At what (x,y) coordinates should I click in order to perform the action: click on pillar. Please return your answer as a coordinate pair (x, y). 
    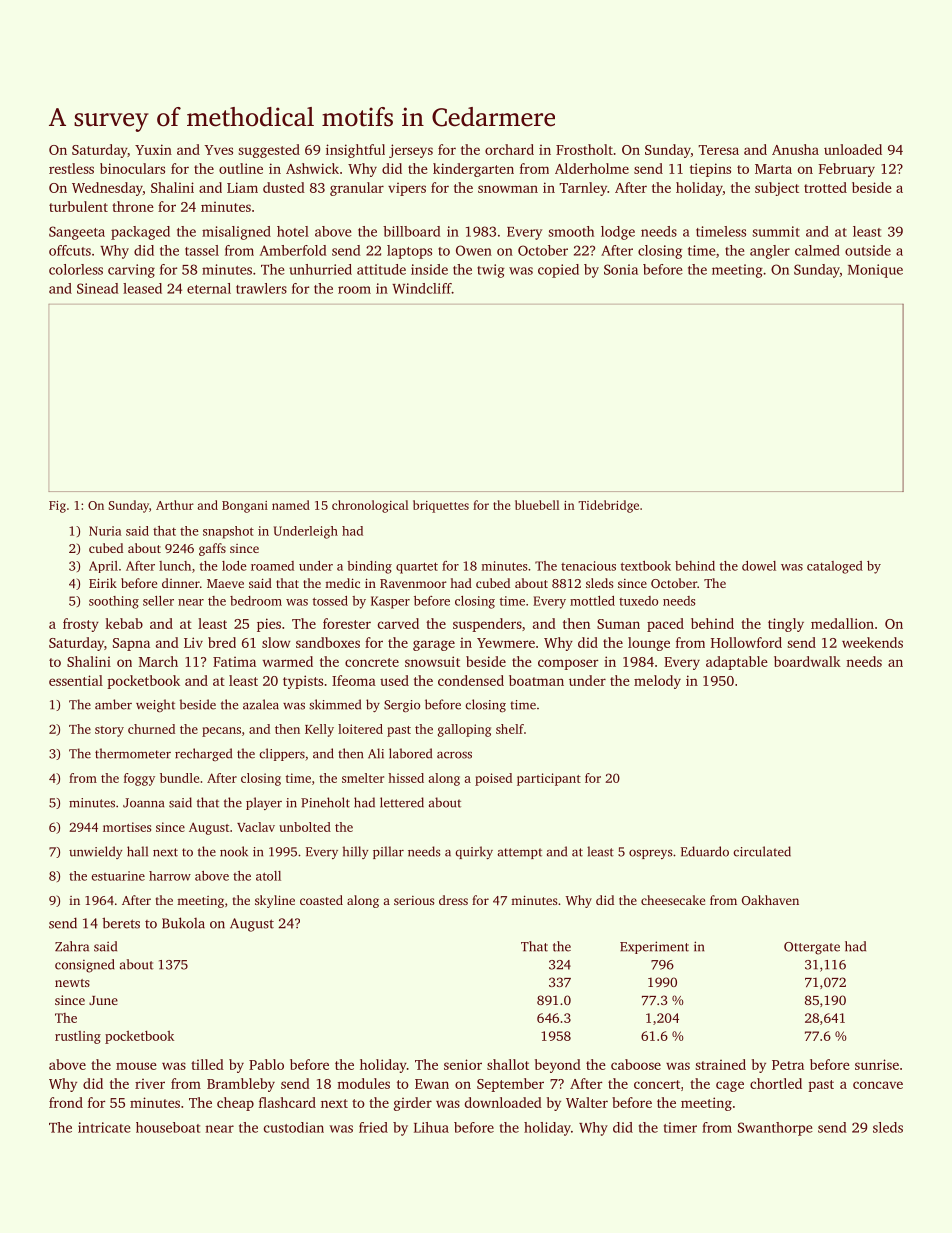
    Looking at the image, I should click on (388, 852).
